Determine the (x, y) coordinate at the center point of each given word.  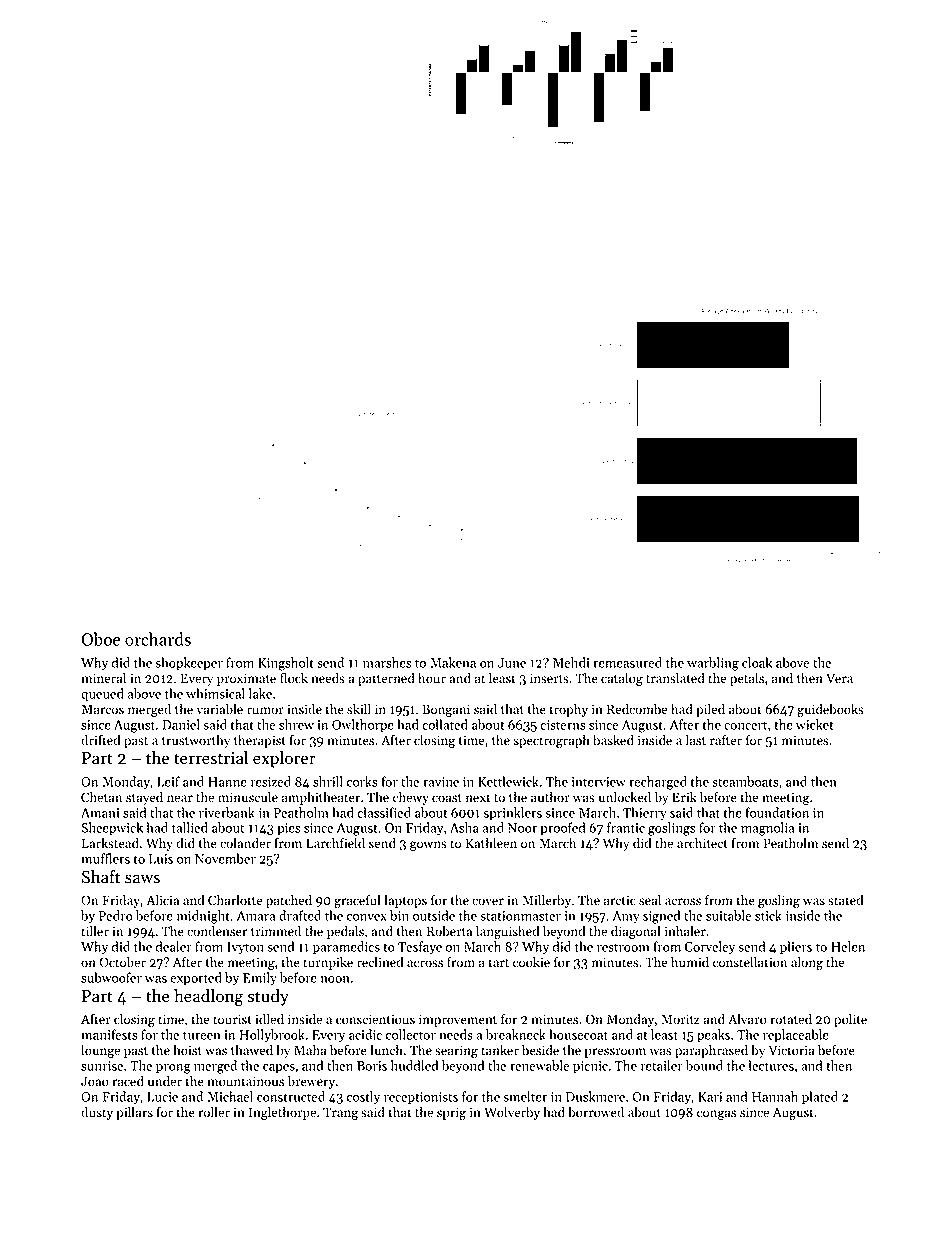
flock (294, 678)
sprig (451, 1113)
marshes (387, 662)
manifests (109, 1034)
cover (488, 902)
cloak (757, 662)
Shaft (101, 877)
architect (702, 843)
